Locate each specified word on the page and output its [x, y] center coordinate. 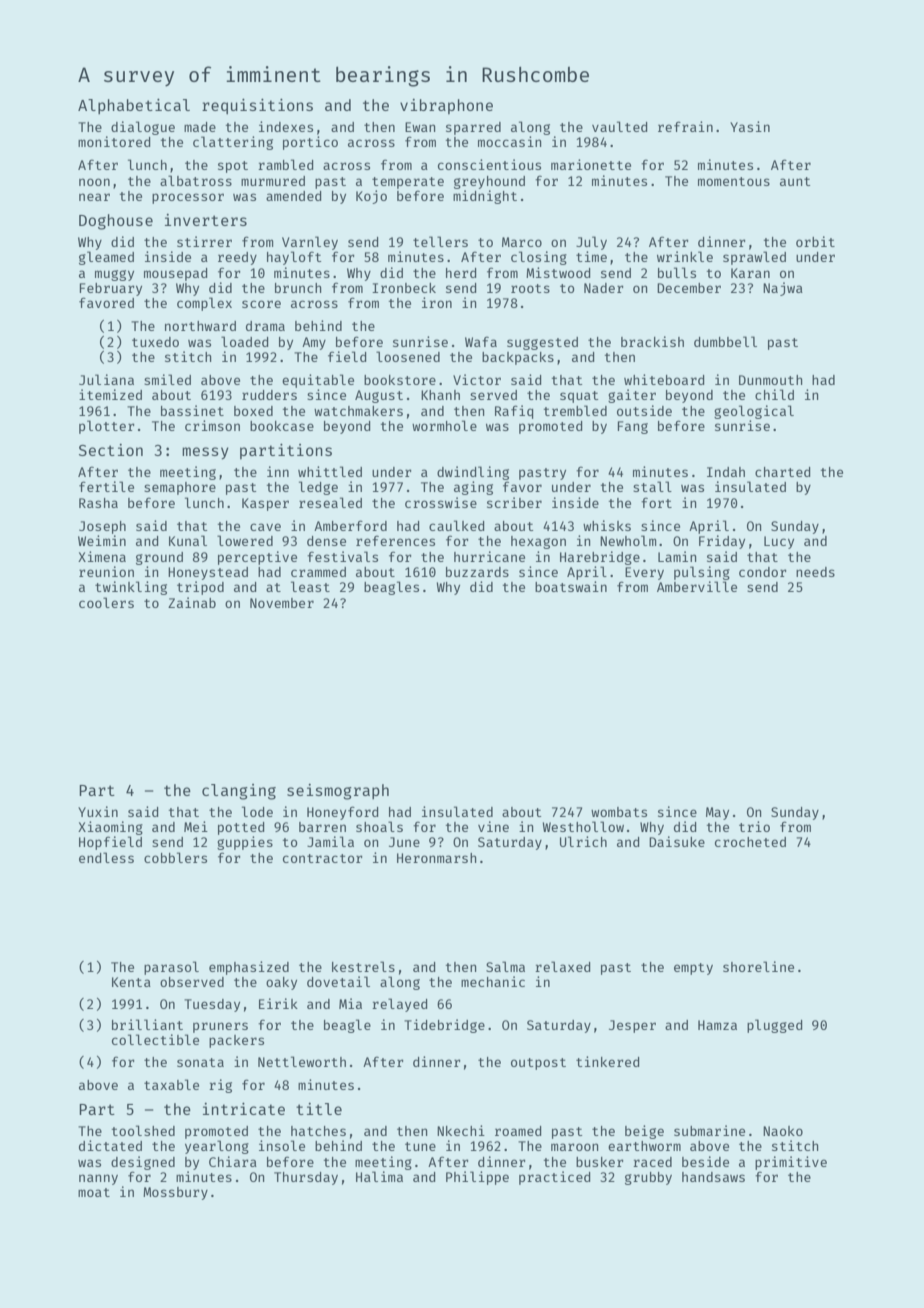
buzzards [477, 572]
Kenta [131, 982]
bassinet [192, 410]
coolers [106, 602]
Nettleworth [302, 1061]
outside [644, 410]
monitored [114, 141]
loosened [408, 356]
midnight [485, 197]
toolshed [143, 1130]
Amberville [697, 586]
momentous [734, 181]
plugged [774, 1026]
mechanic [493, 981]
